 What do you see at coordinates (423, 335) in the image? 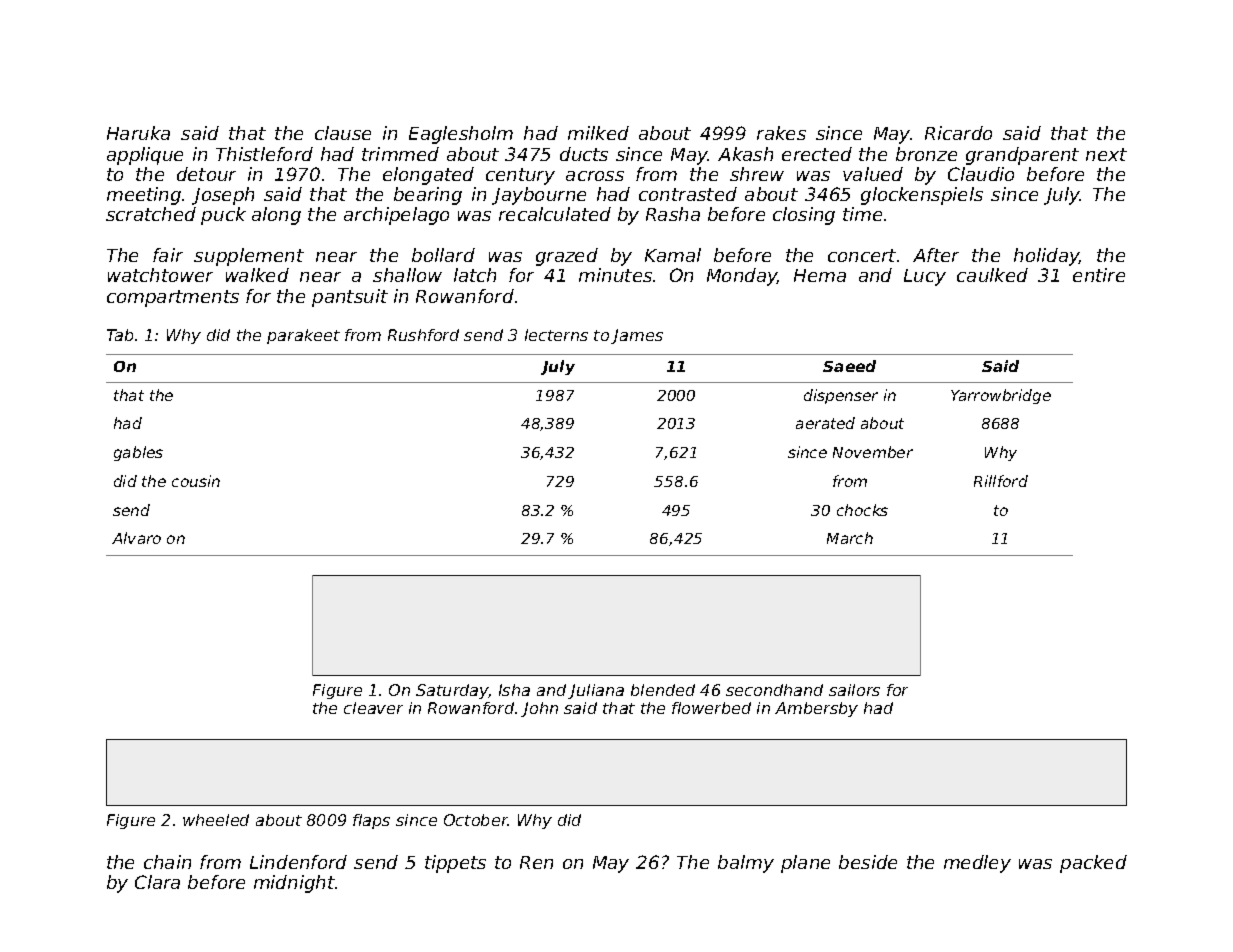
I see `Rushford` at bounding box center [423, 335].
